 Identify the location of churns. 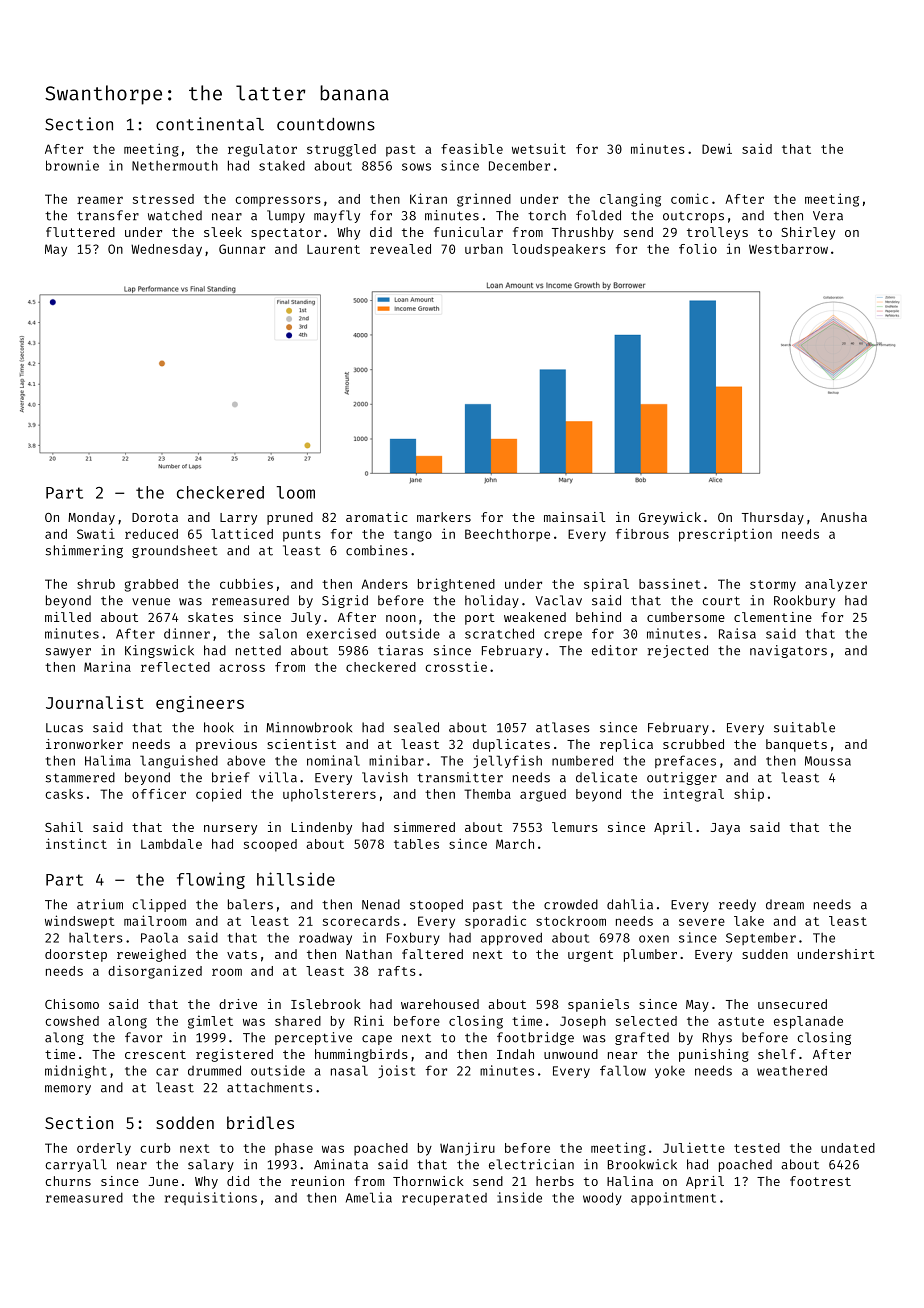
(68, 1181).
